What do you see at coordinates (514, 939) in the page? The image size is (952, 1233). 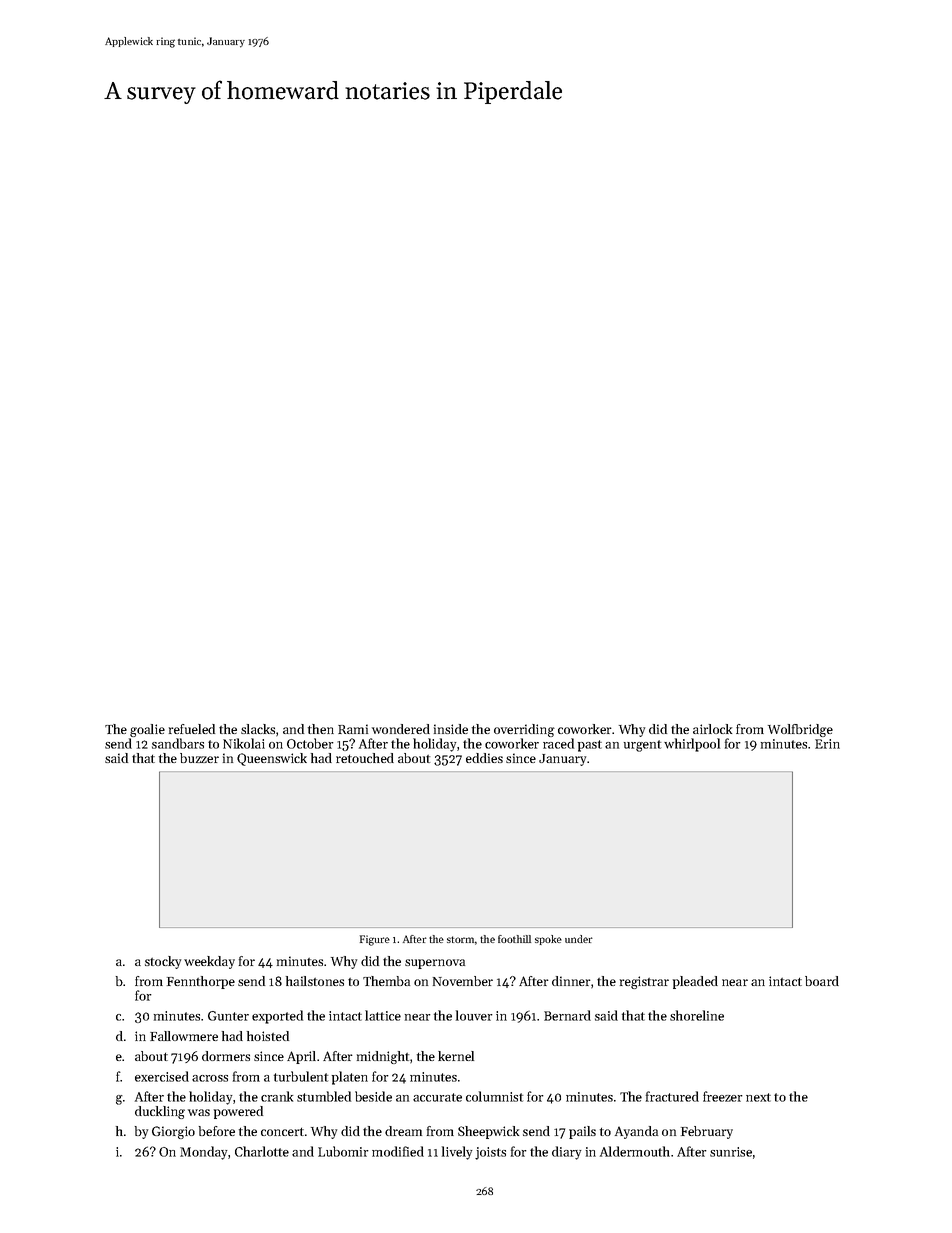 I see `foothill` at bounding box center [514, 939].
